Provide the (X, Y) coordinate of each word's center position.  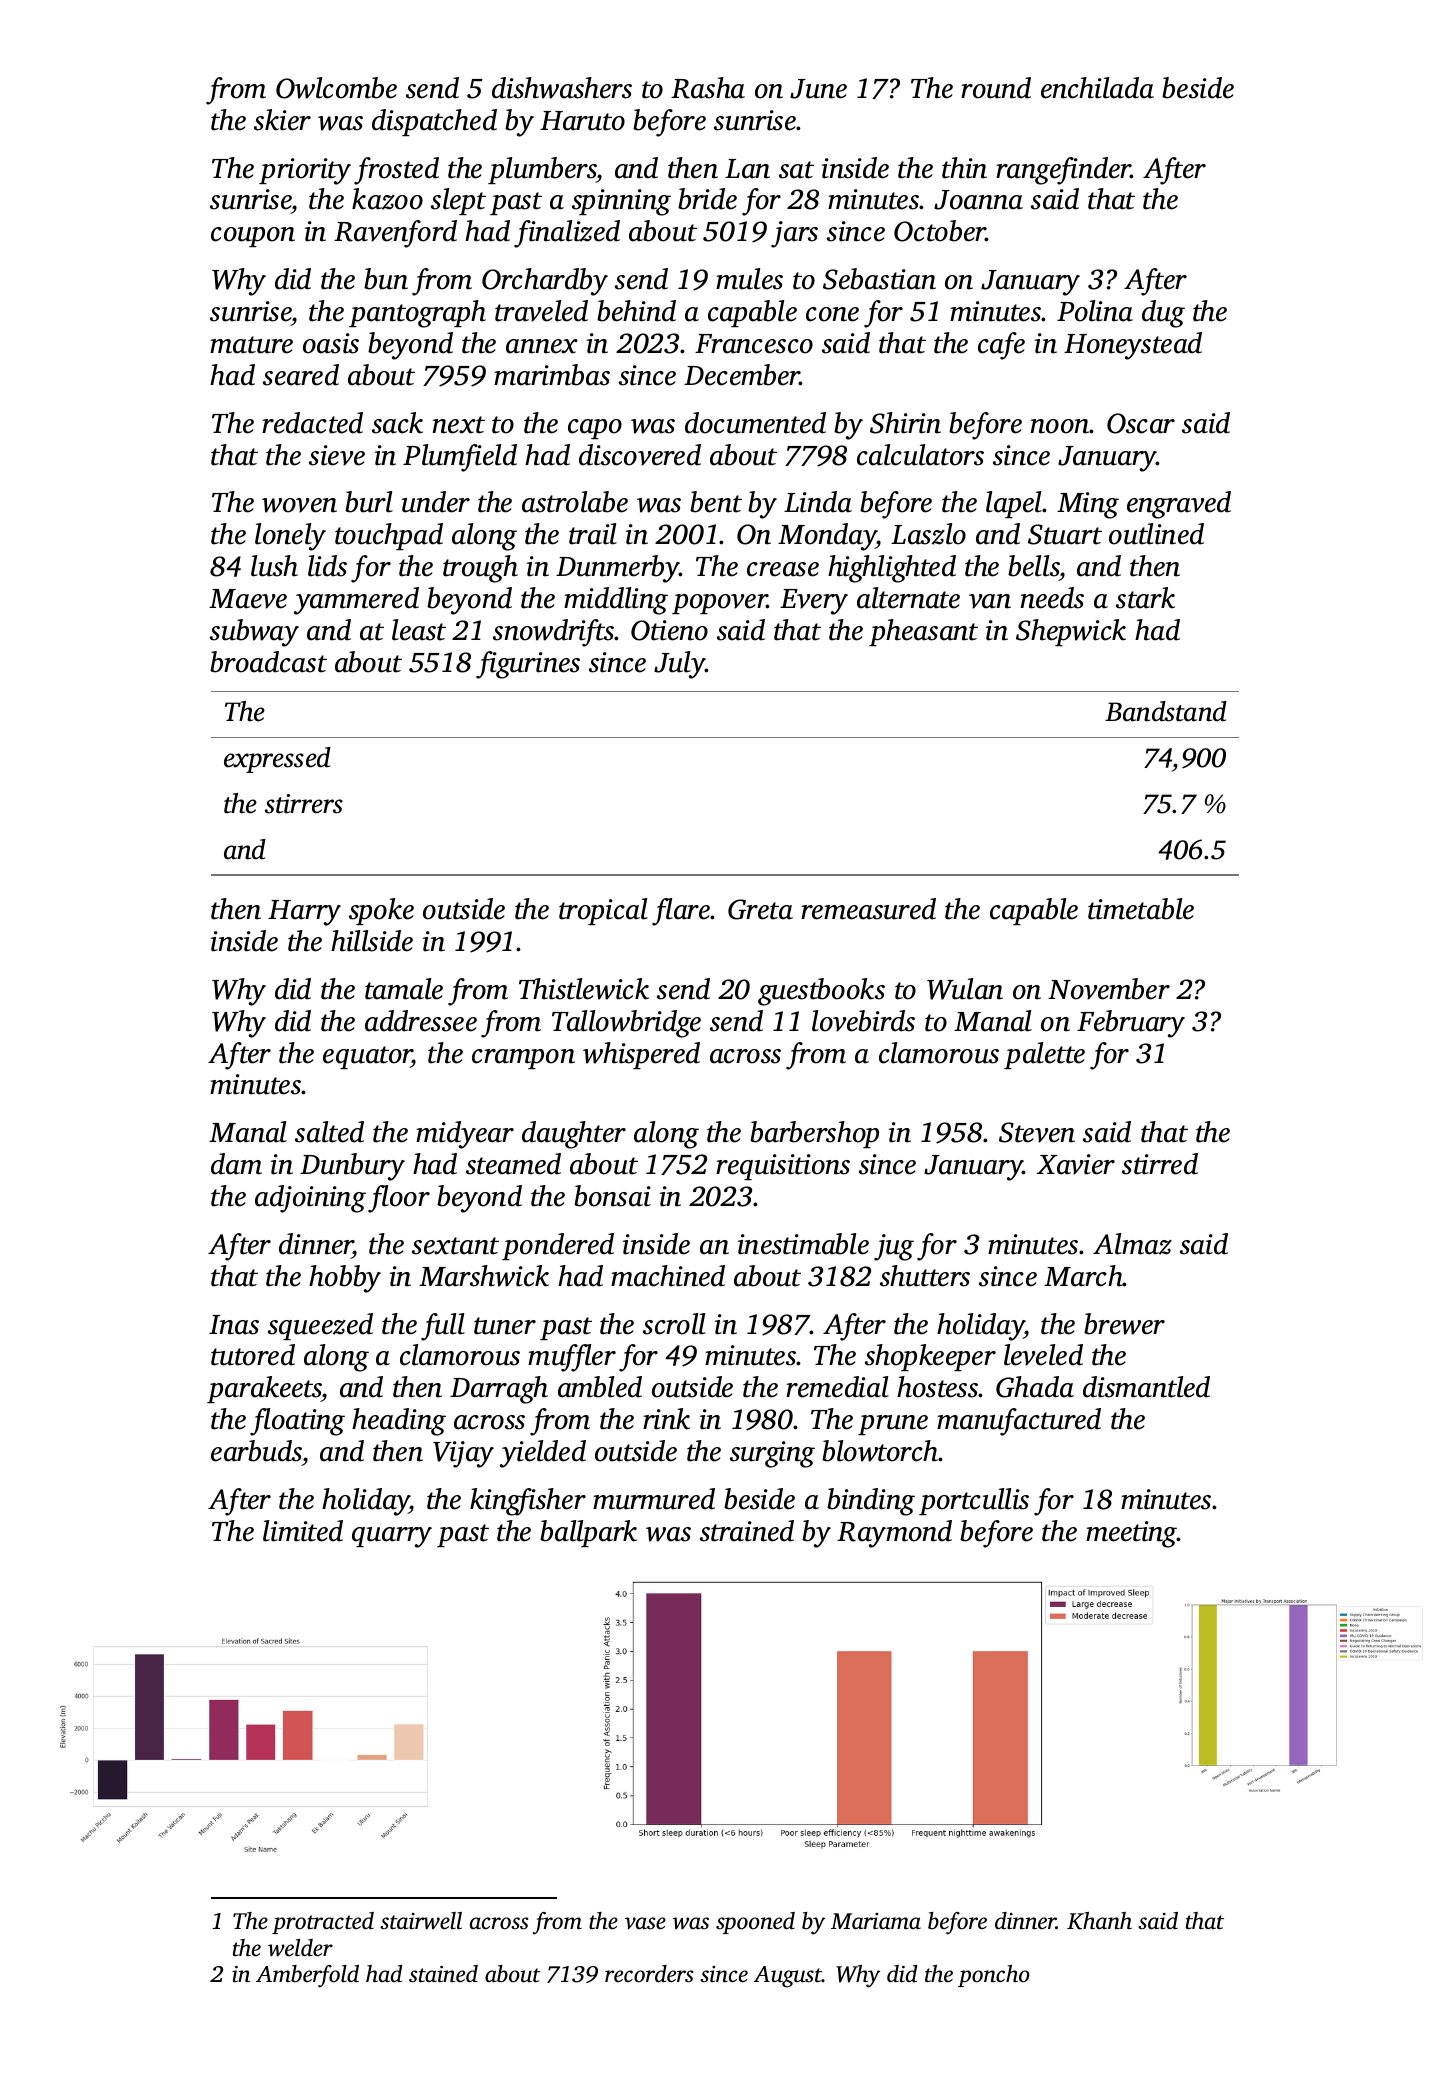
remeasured (868, 909)
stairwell (421, 1921)
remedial (837, 1387)
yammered (356, 601)
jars (794, 234)
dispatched (434, 122)
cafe (1001, 346)
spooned (755, 1923)
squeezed (320, 1326)
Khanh (1099, 1921)
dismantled (1146, 1387)
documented (755, 423)
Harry (304, 913)
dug (1163, 314)
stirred (1160, 1164)
